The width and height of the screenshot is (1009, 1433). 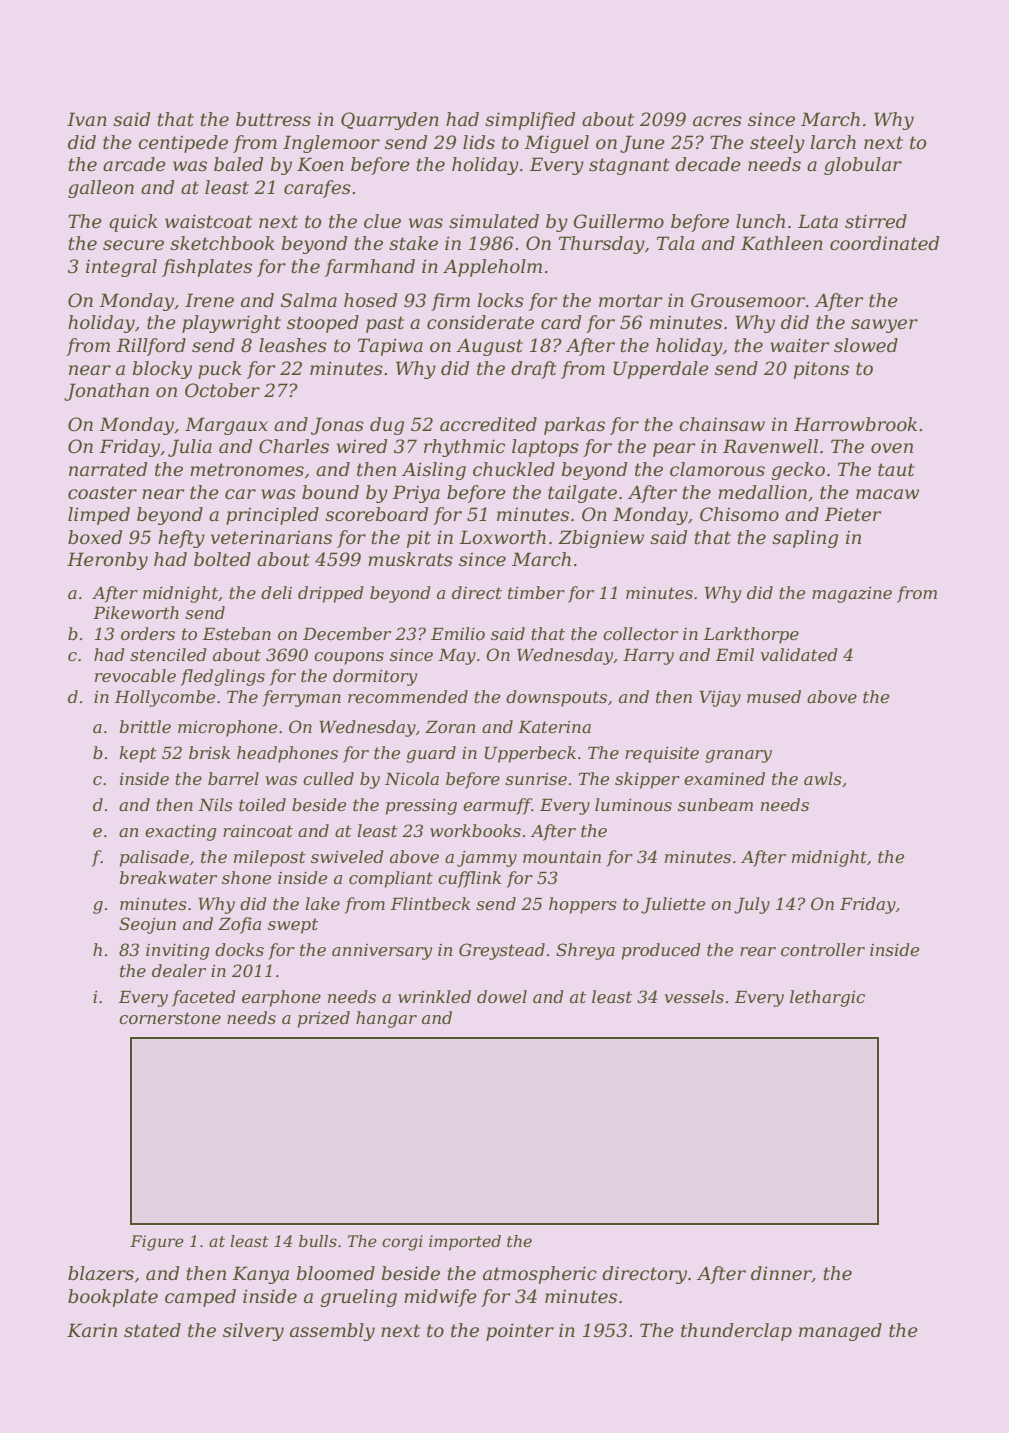 I want to click on timber, so click(x=536, y=592).
